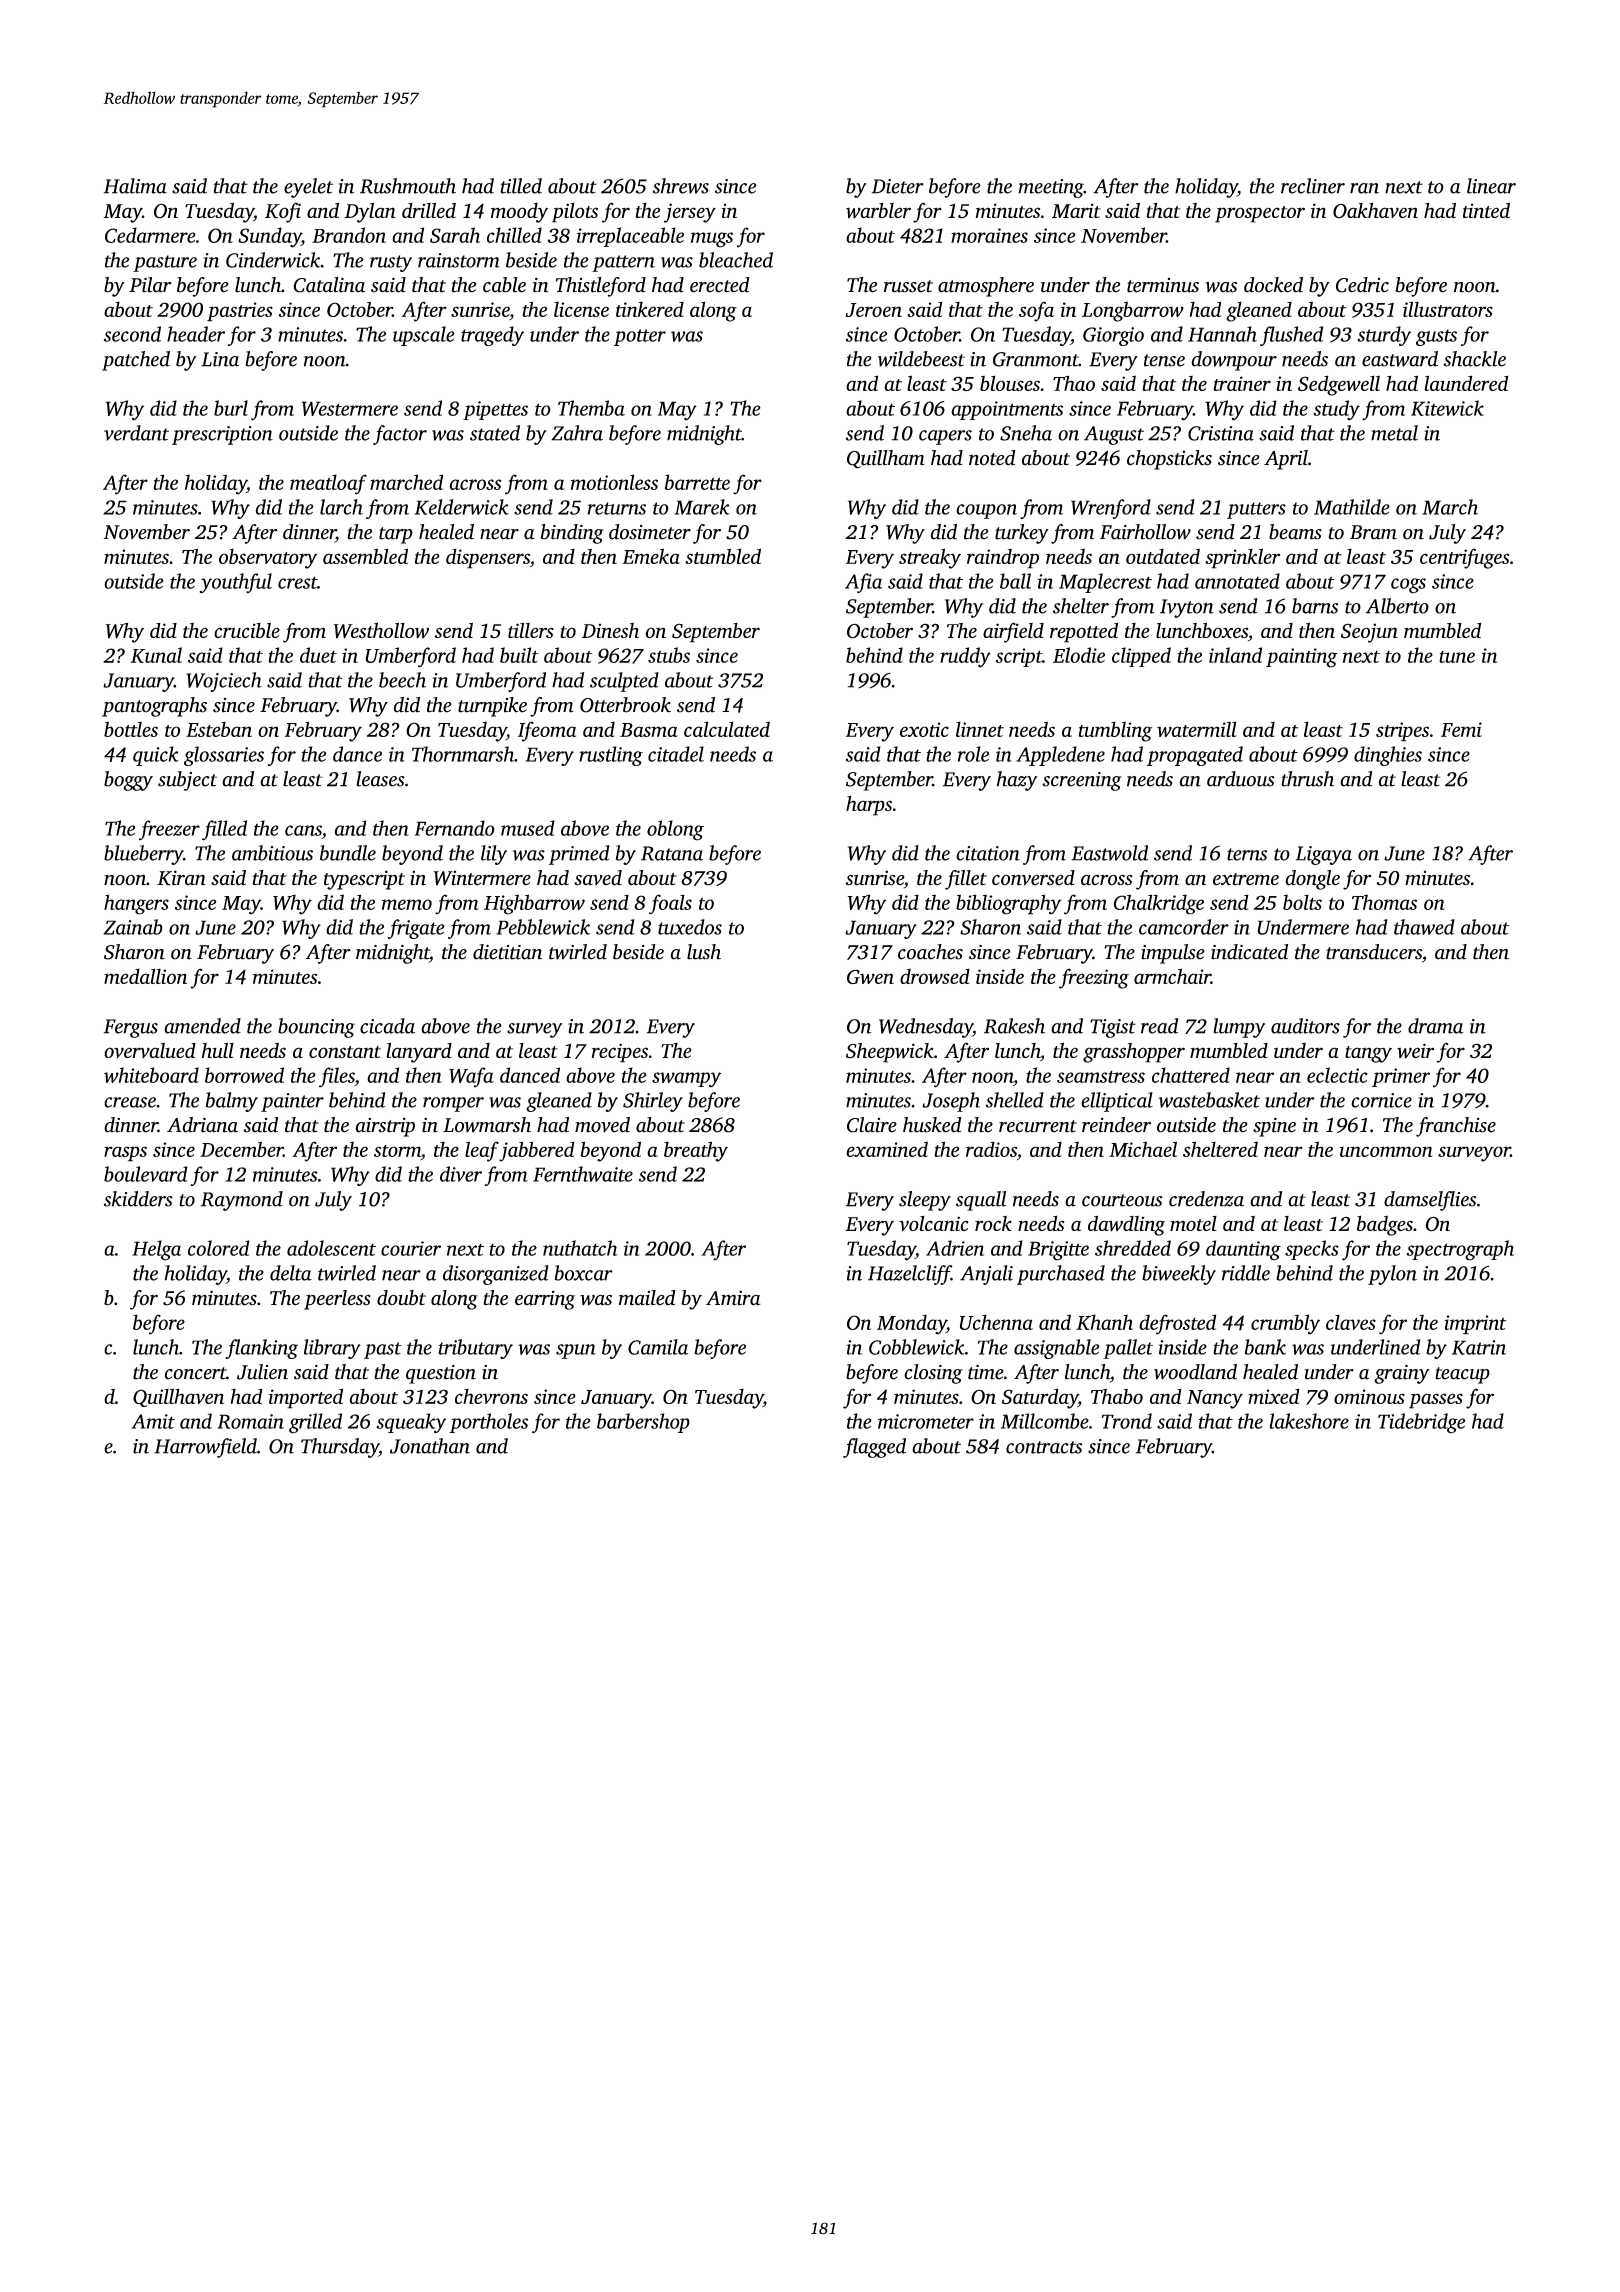  What do you see at coordinates (1273, 285) in the page?
I see `docked` at bounding box center [1273, 285].
